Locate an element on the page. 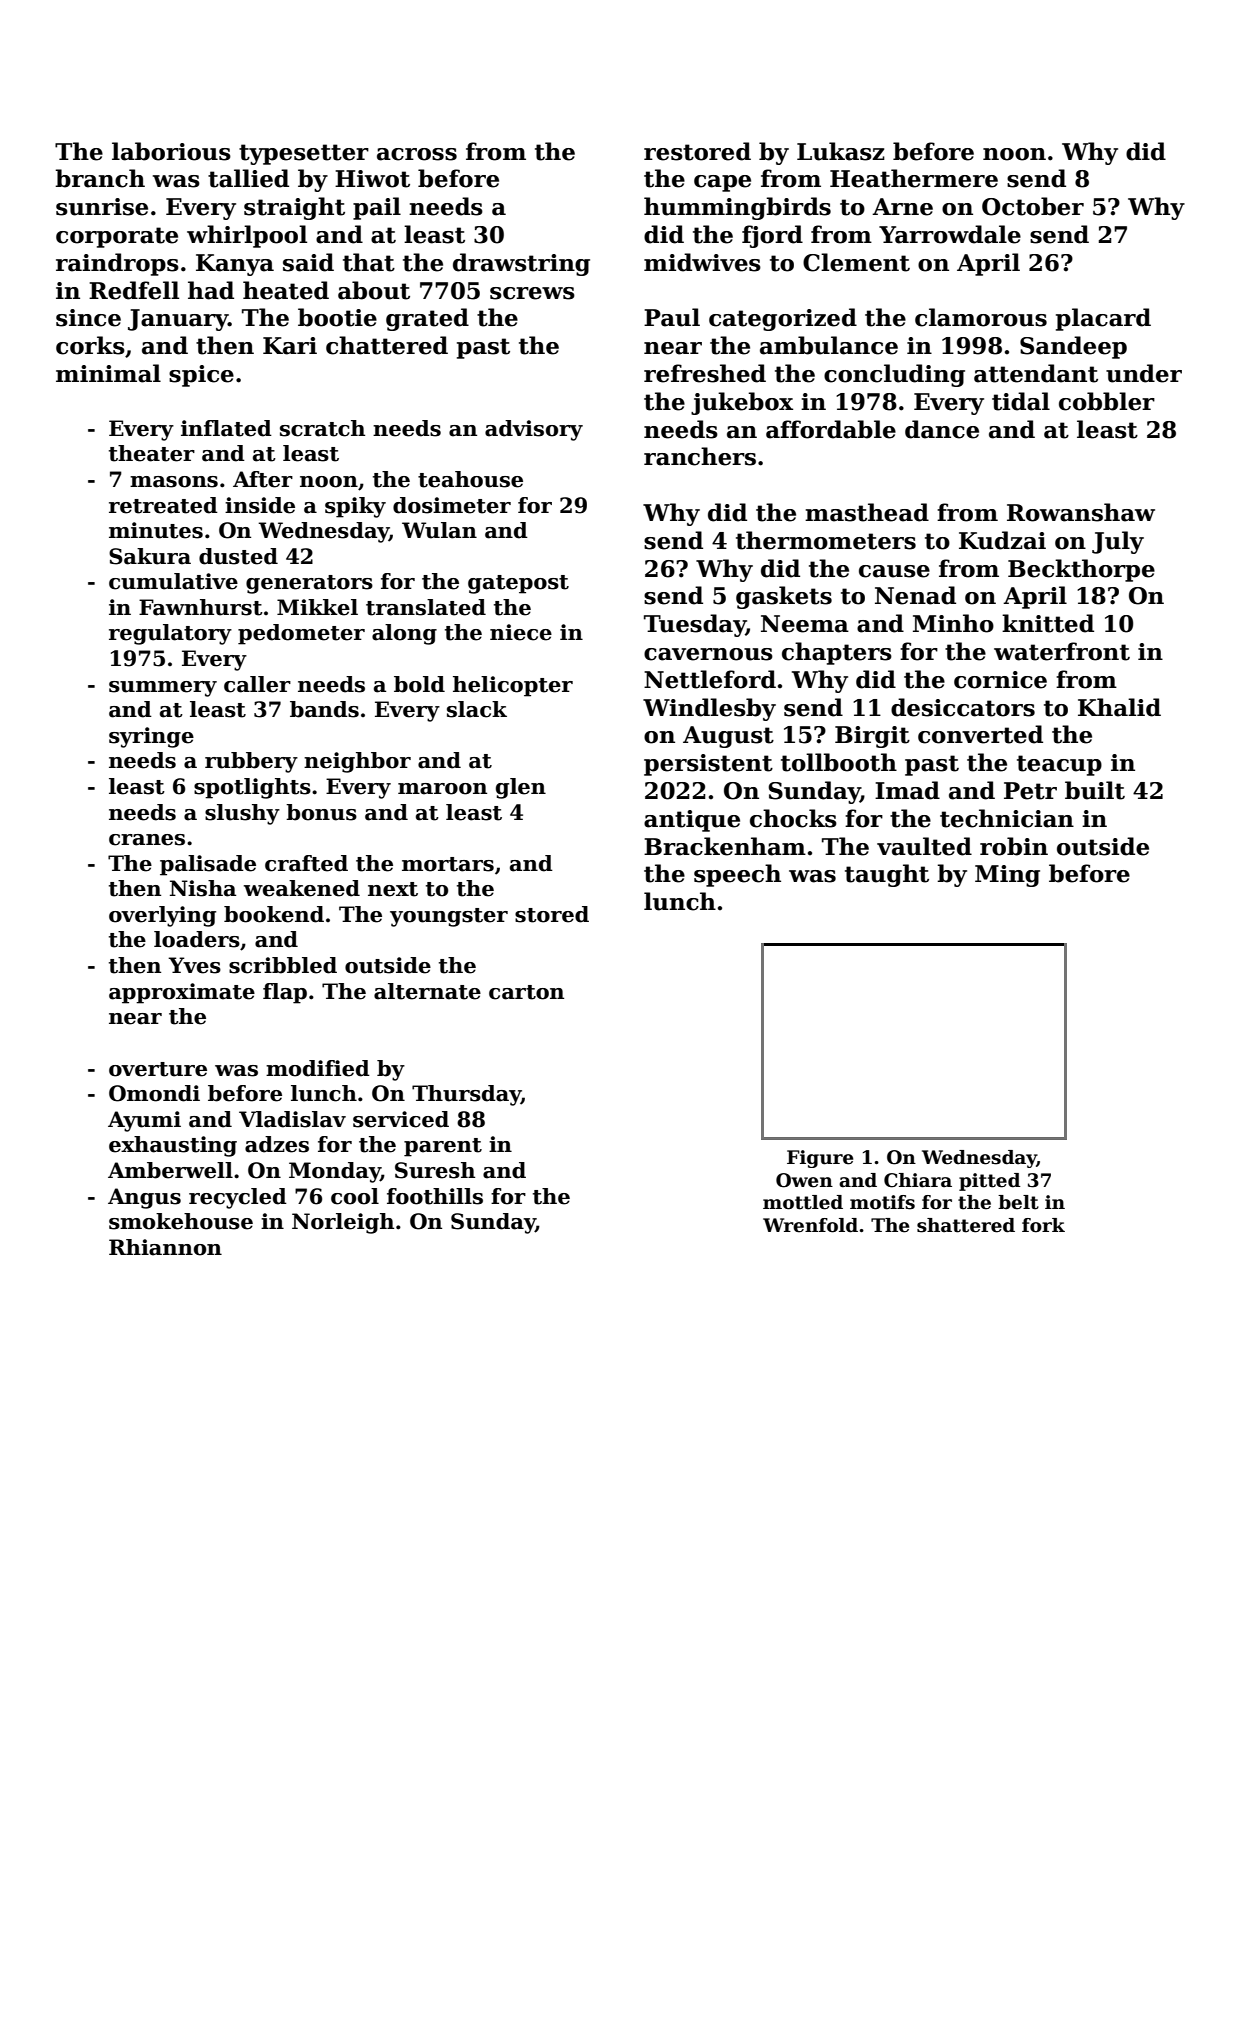 Image resolution: width=1240 pixels, height=2042 pixels. taught is located at coordinates (887, 875).
